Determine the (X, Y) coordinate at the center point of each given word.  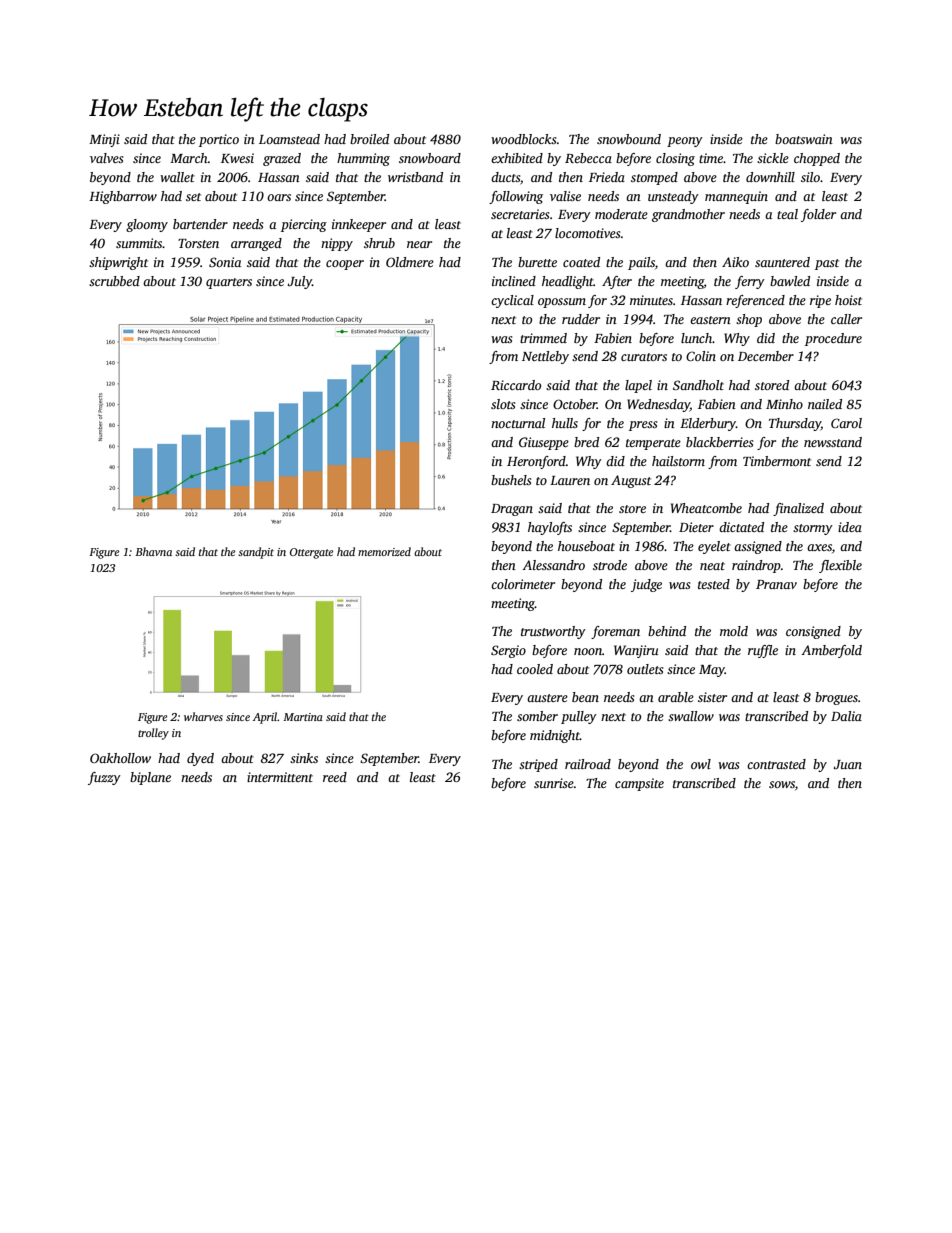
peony (685, 142)
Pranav (776, 584)
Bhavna (153, 551)
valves (107, 158)
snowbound (629, 139)
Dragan (512, 510)
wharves (203, 716)
